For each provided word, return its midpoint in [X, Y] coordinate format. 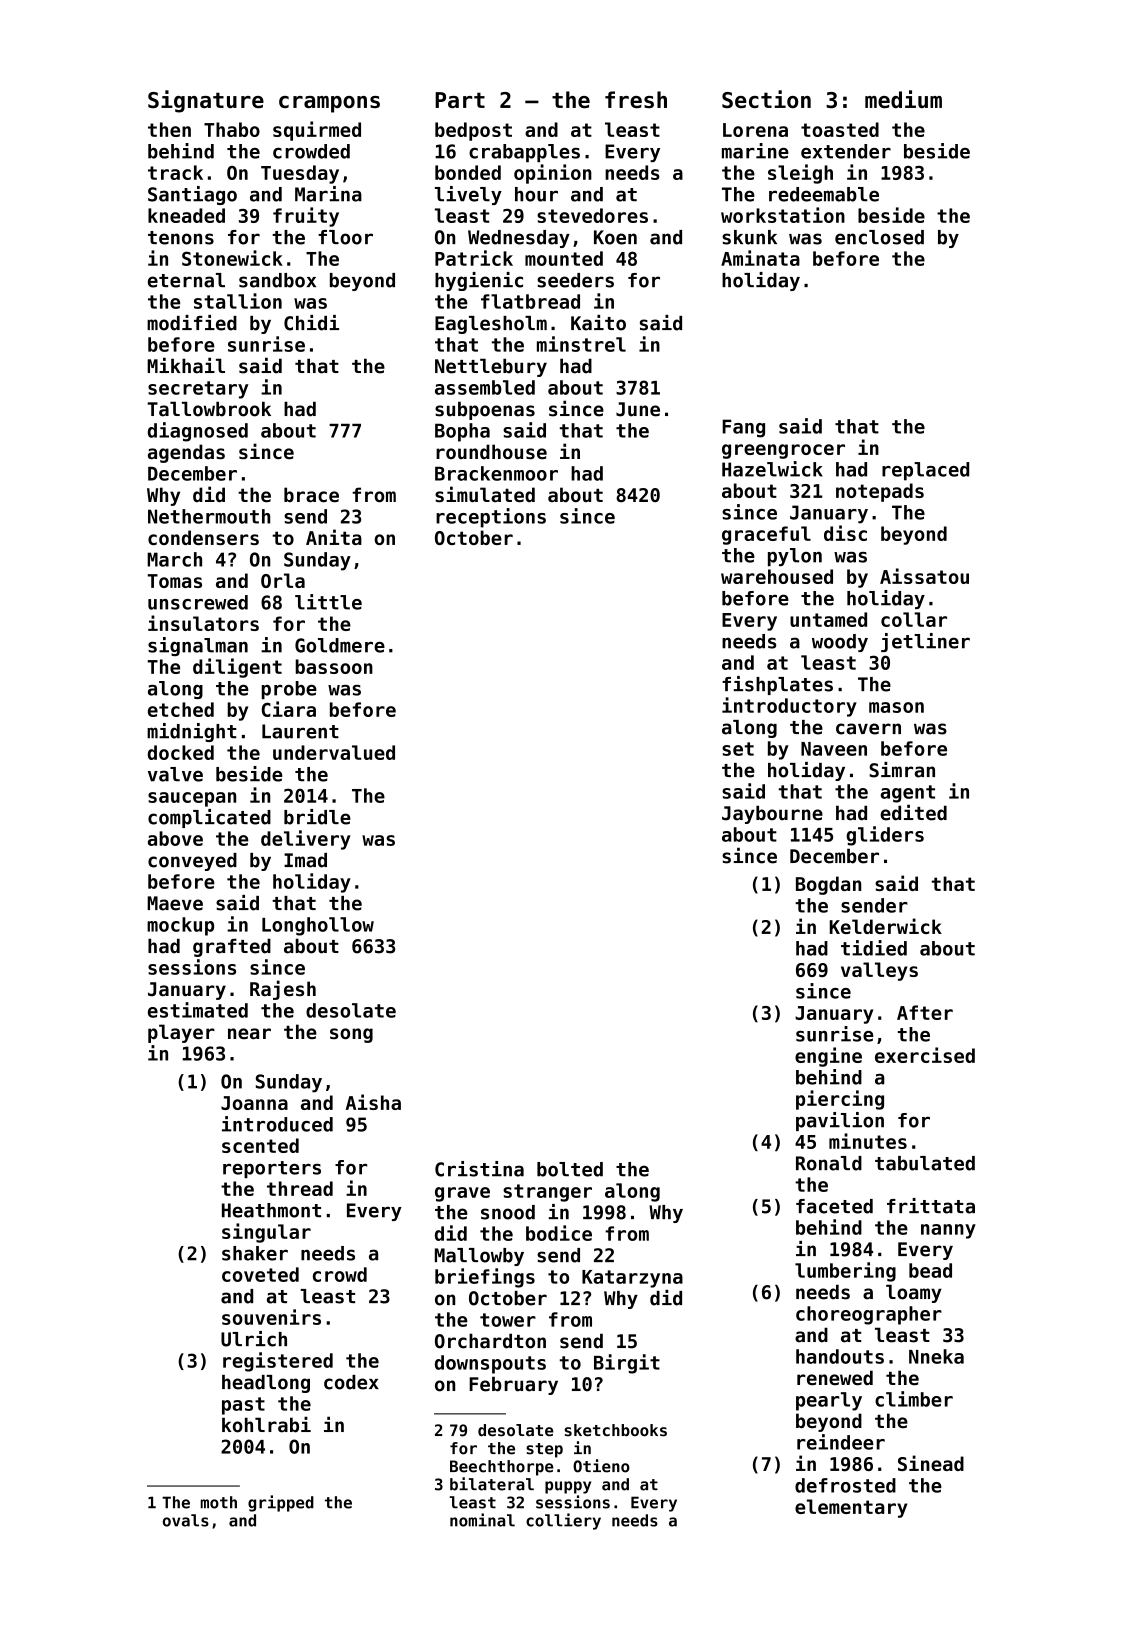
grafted [232, 947]
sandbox [277, 280]
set [738, 749]
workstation [783, 215]
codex [351, 1382]
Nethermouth [209, 516]
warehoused [777, 576]
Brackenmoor [496, 473]
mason [896, 707]
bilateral [492, 1484]
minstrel [581, 344]
